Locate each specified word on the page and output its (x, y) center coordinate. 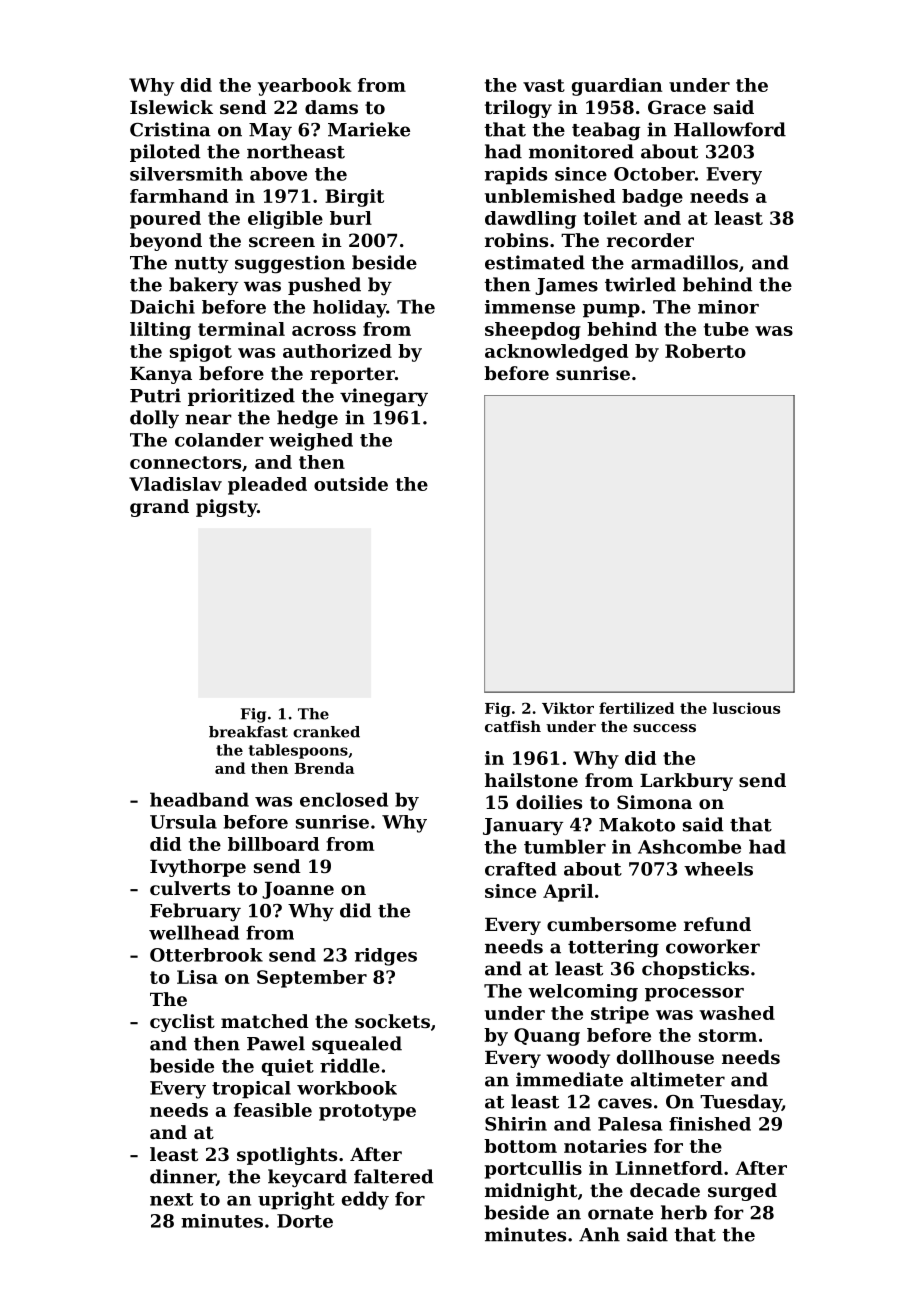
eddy (365, 1200)
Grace (677, 107)
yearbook (305, 87)
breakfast (248, 732)
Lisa (197, 977)
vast (544, 85)
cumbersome (611, 924)
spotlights (287, 1156)
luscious (746, 708)
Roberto (705, 351)
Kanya (161, 375)
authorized (337, 351)
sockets (392, 1021)
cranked (326, 732)
